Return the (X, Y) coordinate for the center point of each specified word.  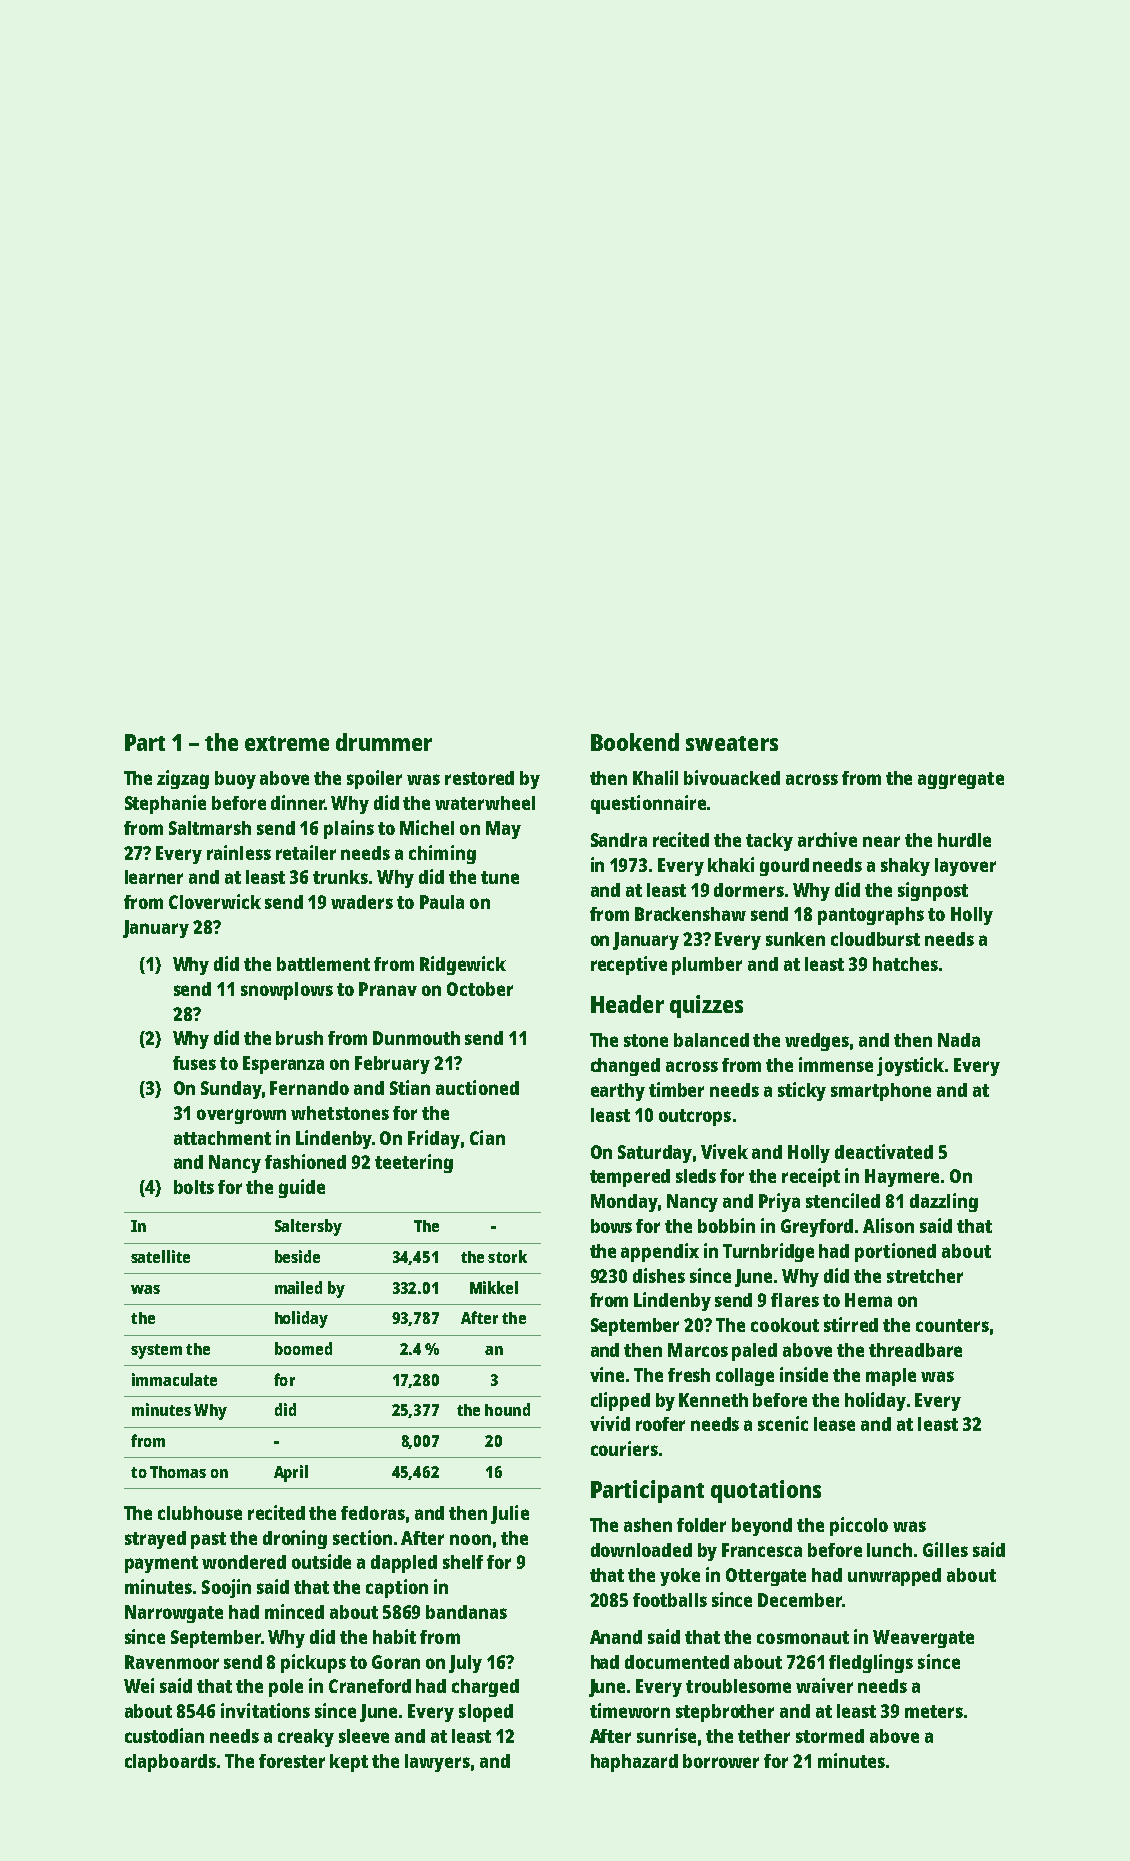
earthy (618, 1092)
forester (292, 1761)
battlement (323, 964)
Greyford (817, 1228)
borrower (721, 1761)
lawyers (437, 1763)
